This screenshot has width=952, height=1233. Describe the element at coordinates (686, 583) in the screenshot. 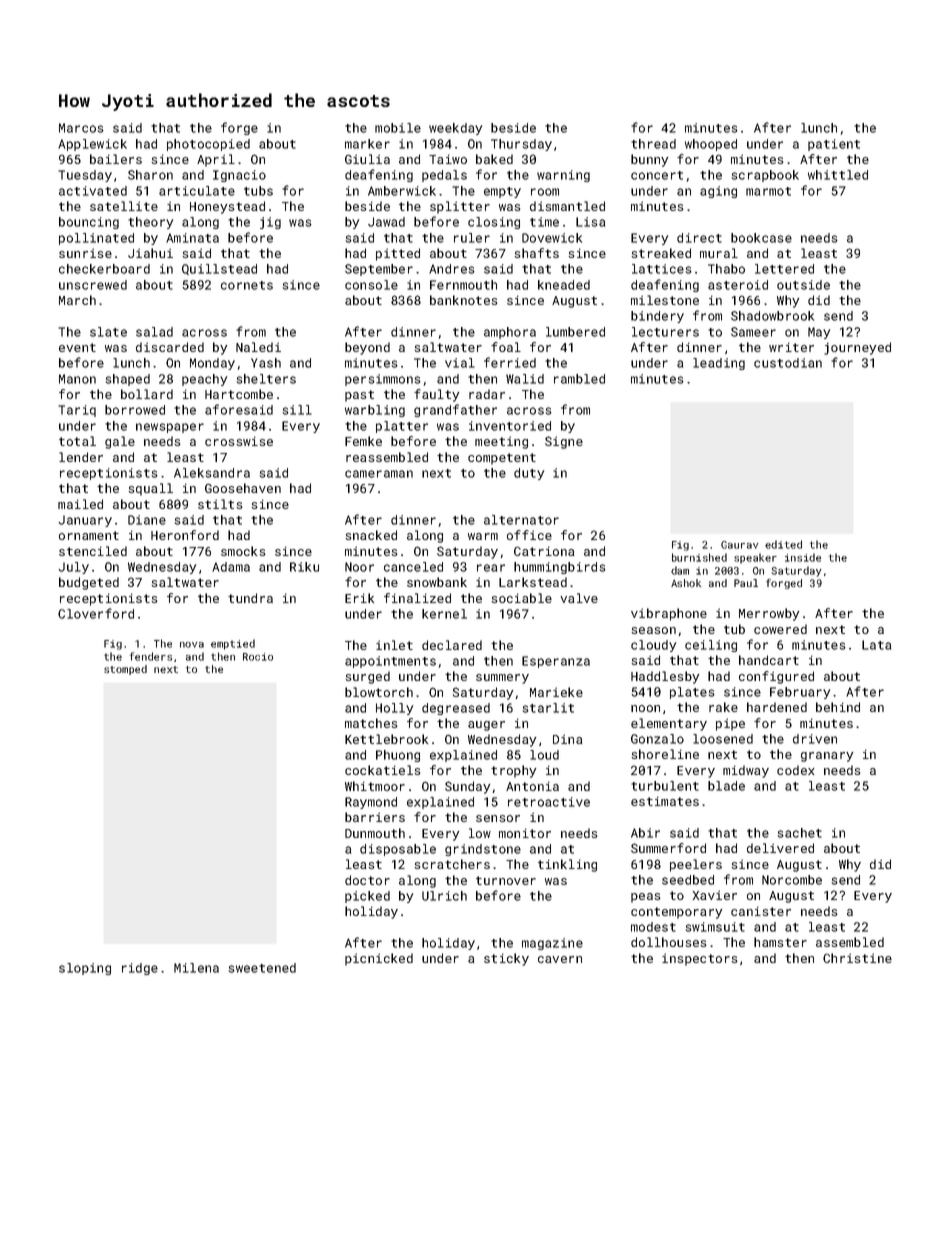

I see `Ashok` at that location.
